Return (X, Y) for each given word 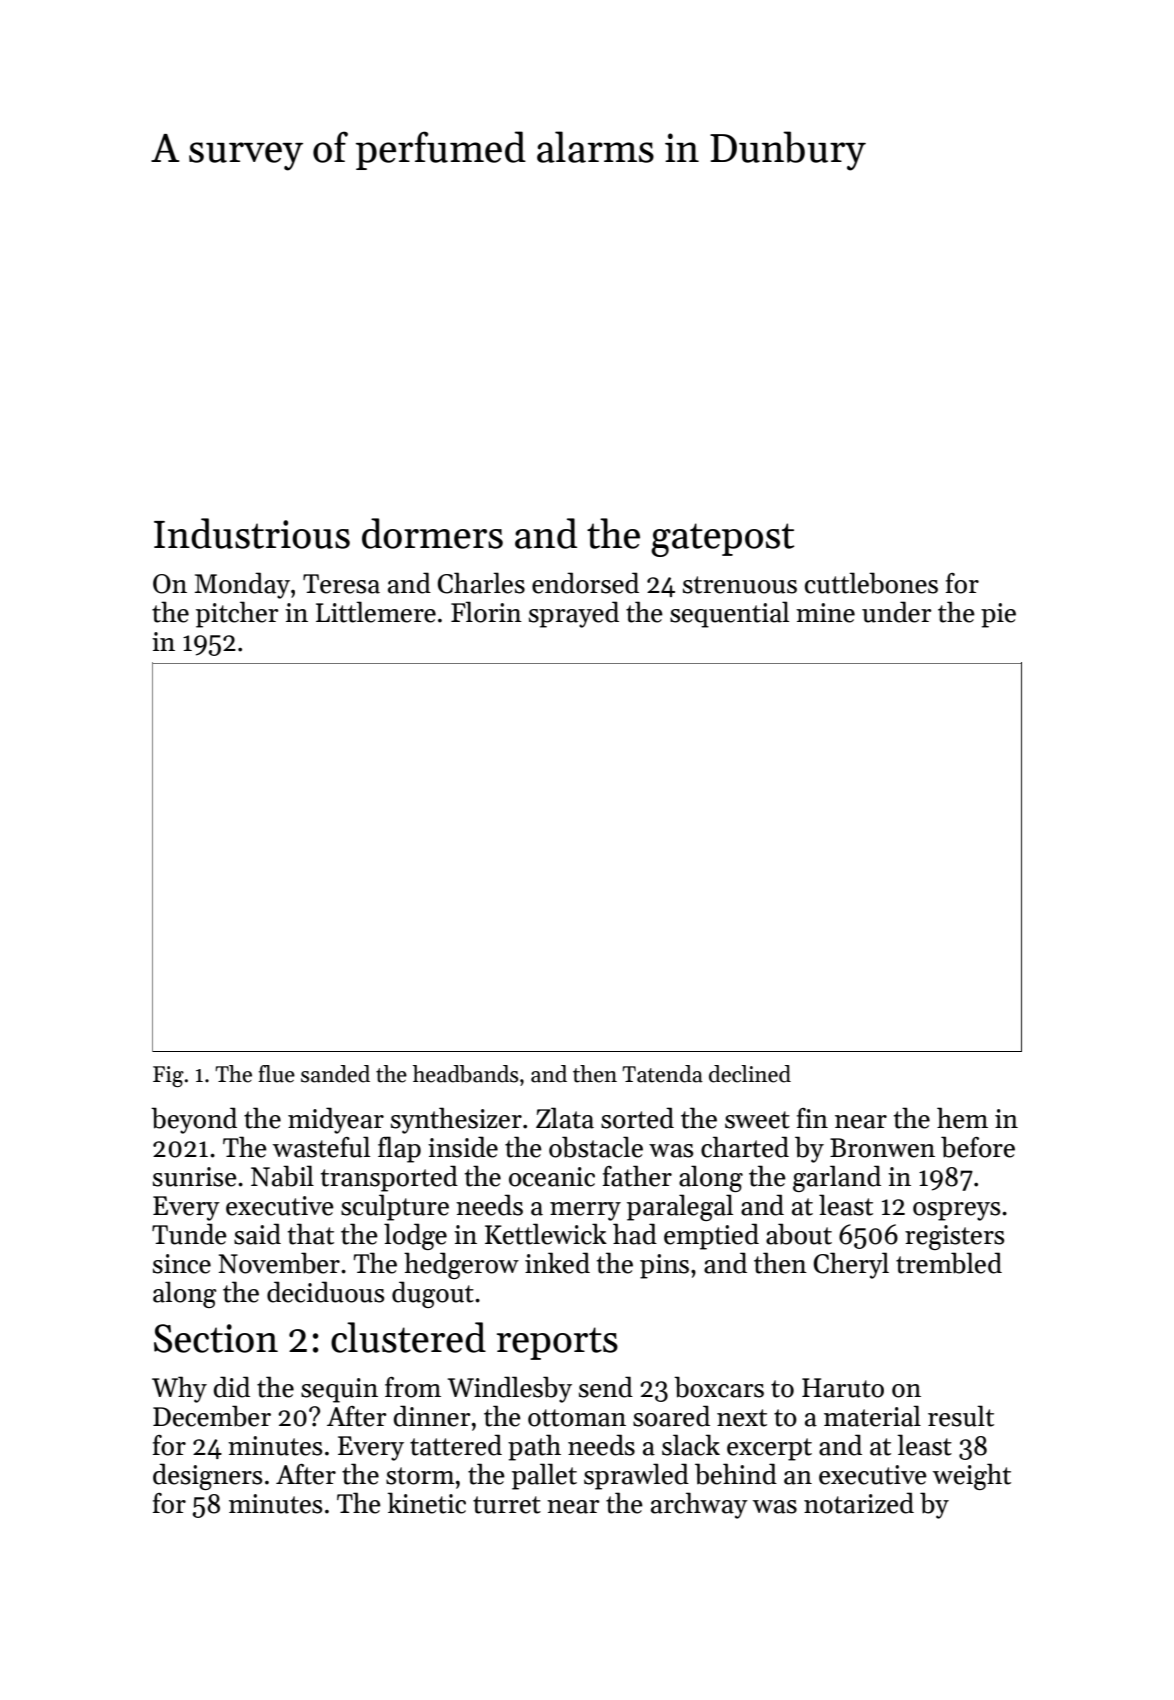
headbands (465, 1074)
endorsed (585, 583)
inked (557, 1263)
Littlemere (376, 612)
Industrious (252, 533)
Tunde (189, 1234)
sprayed (574, 614)
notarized (859, 1503)
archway (699, 1505)
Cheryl (851, 1265)
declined (750, 1074)
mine (825, 613)
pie (998, 615)
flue (276, 1074)
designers (207, 1476)
